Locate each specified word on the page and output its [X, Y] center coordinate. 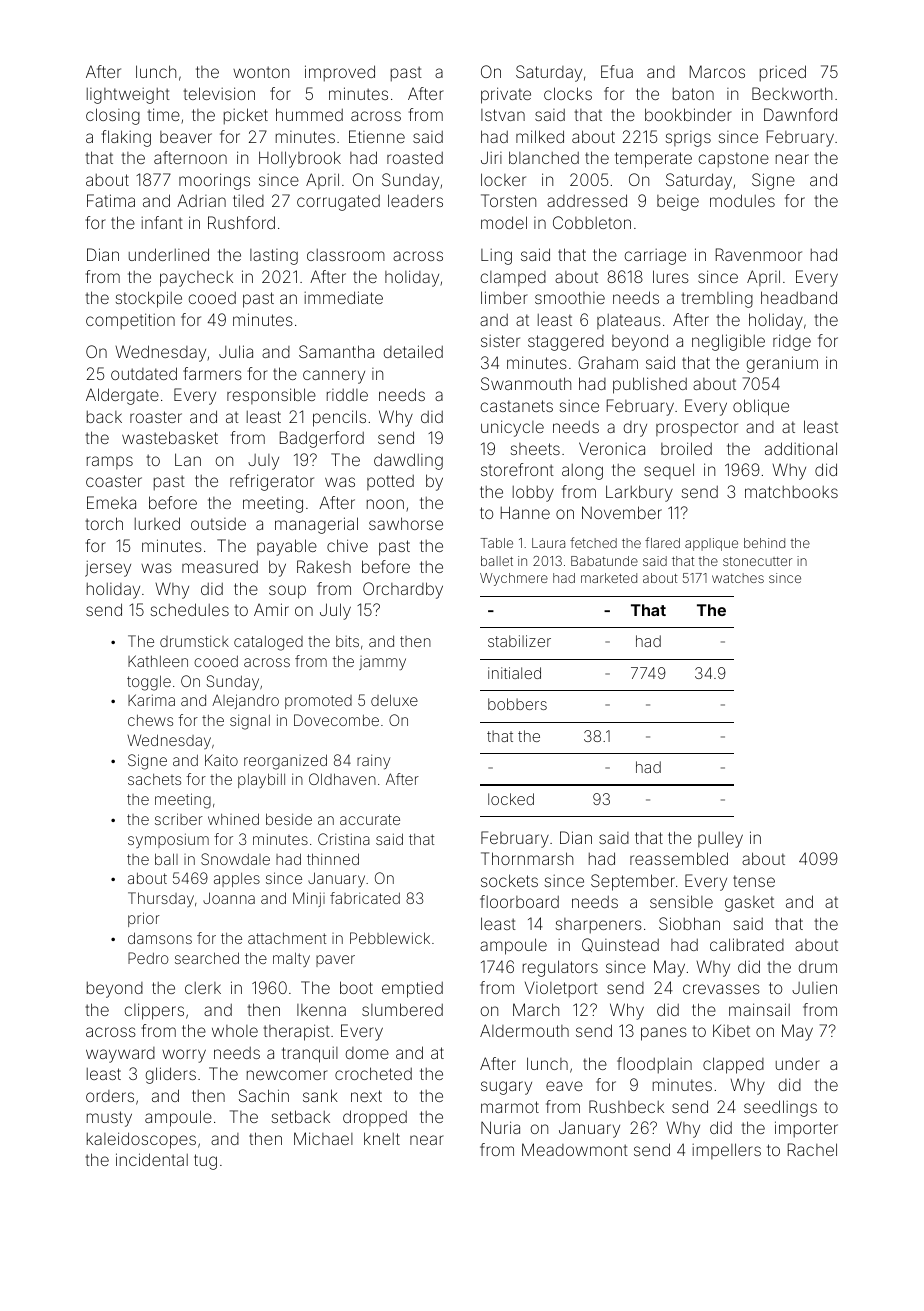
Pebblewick [390, 938]
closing [113, 116]
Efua [617, 71]
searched [207, 958]
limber [504, 297]
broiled [686, 448]
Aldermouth [524, 1030]
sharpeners [599, 926]
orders [110, 1096]
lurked [157, 523]
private [506, 95]
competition [130, 321]
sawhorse [406, 523]
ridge [792, 342]
